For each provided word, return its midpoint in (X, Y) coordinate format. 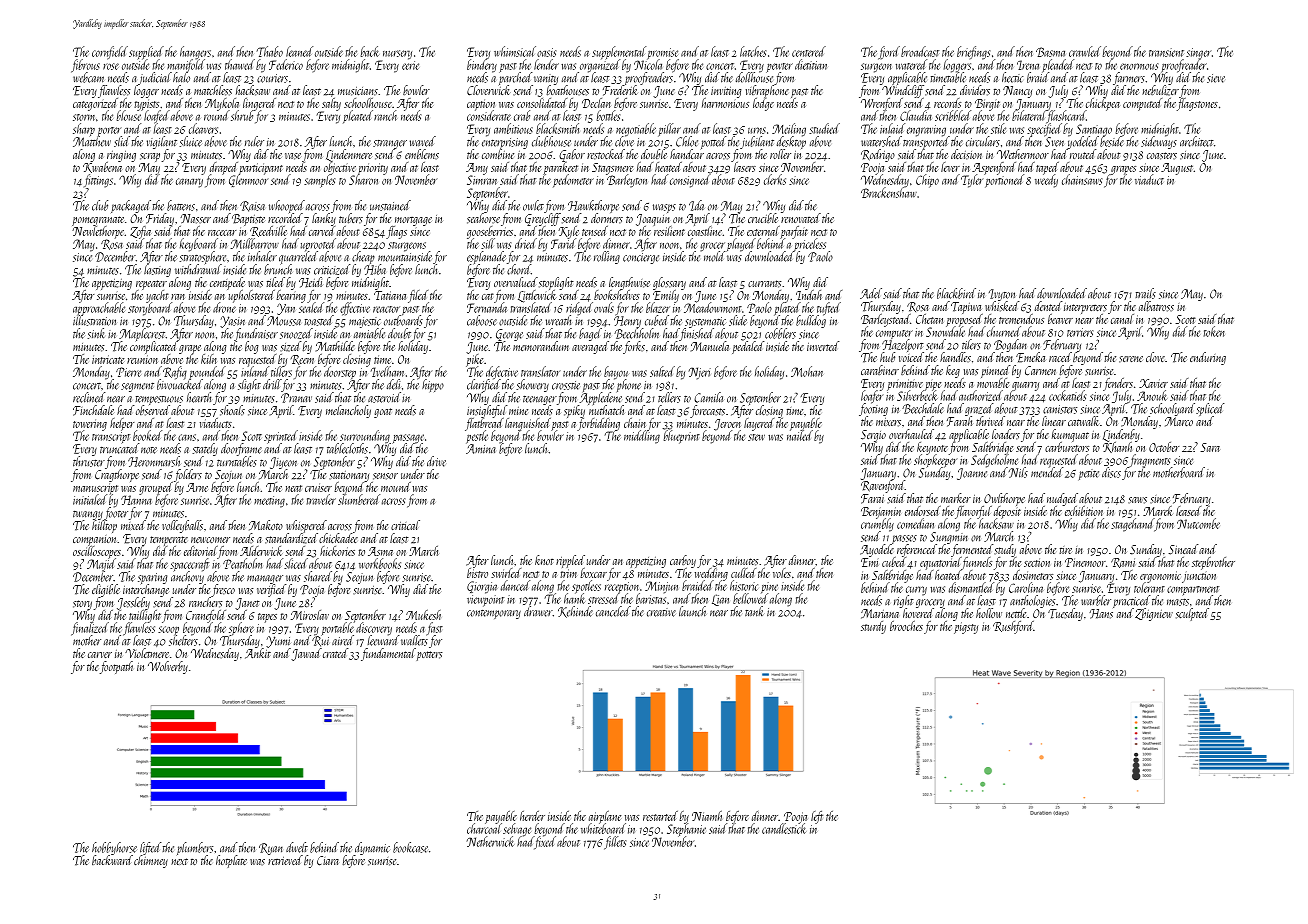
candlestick (784, 829)
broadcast (920, 51)
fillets (615, 843)
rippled (570, 561)
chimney (151, 861)
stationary (349, 476)
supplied (146, 53)
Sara (1210, 447)
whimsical (515, 51)
